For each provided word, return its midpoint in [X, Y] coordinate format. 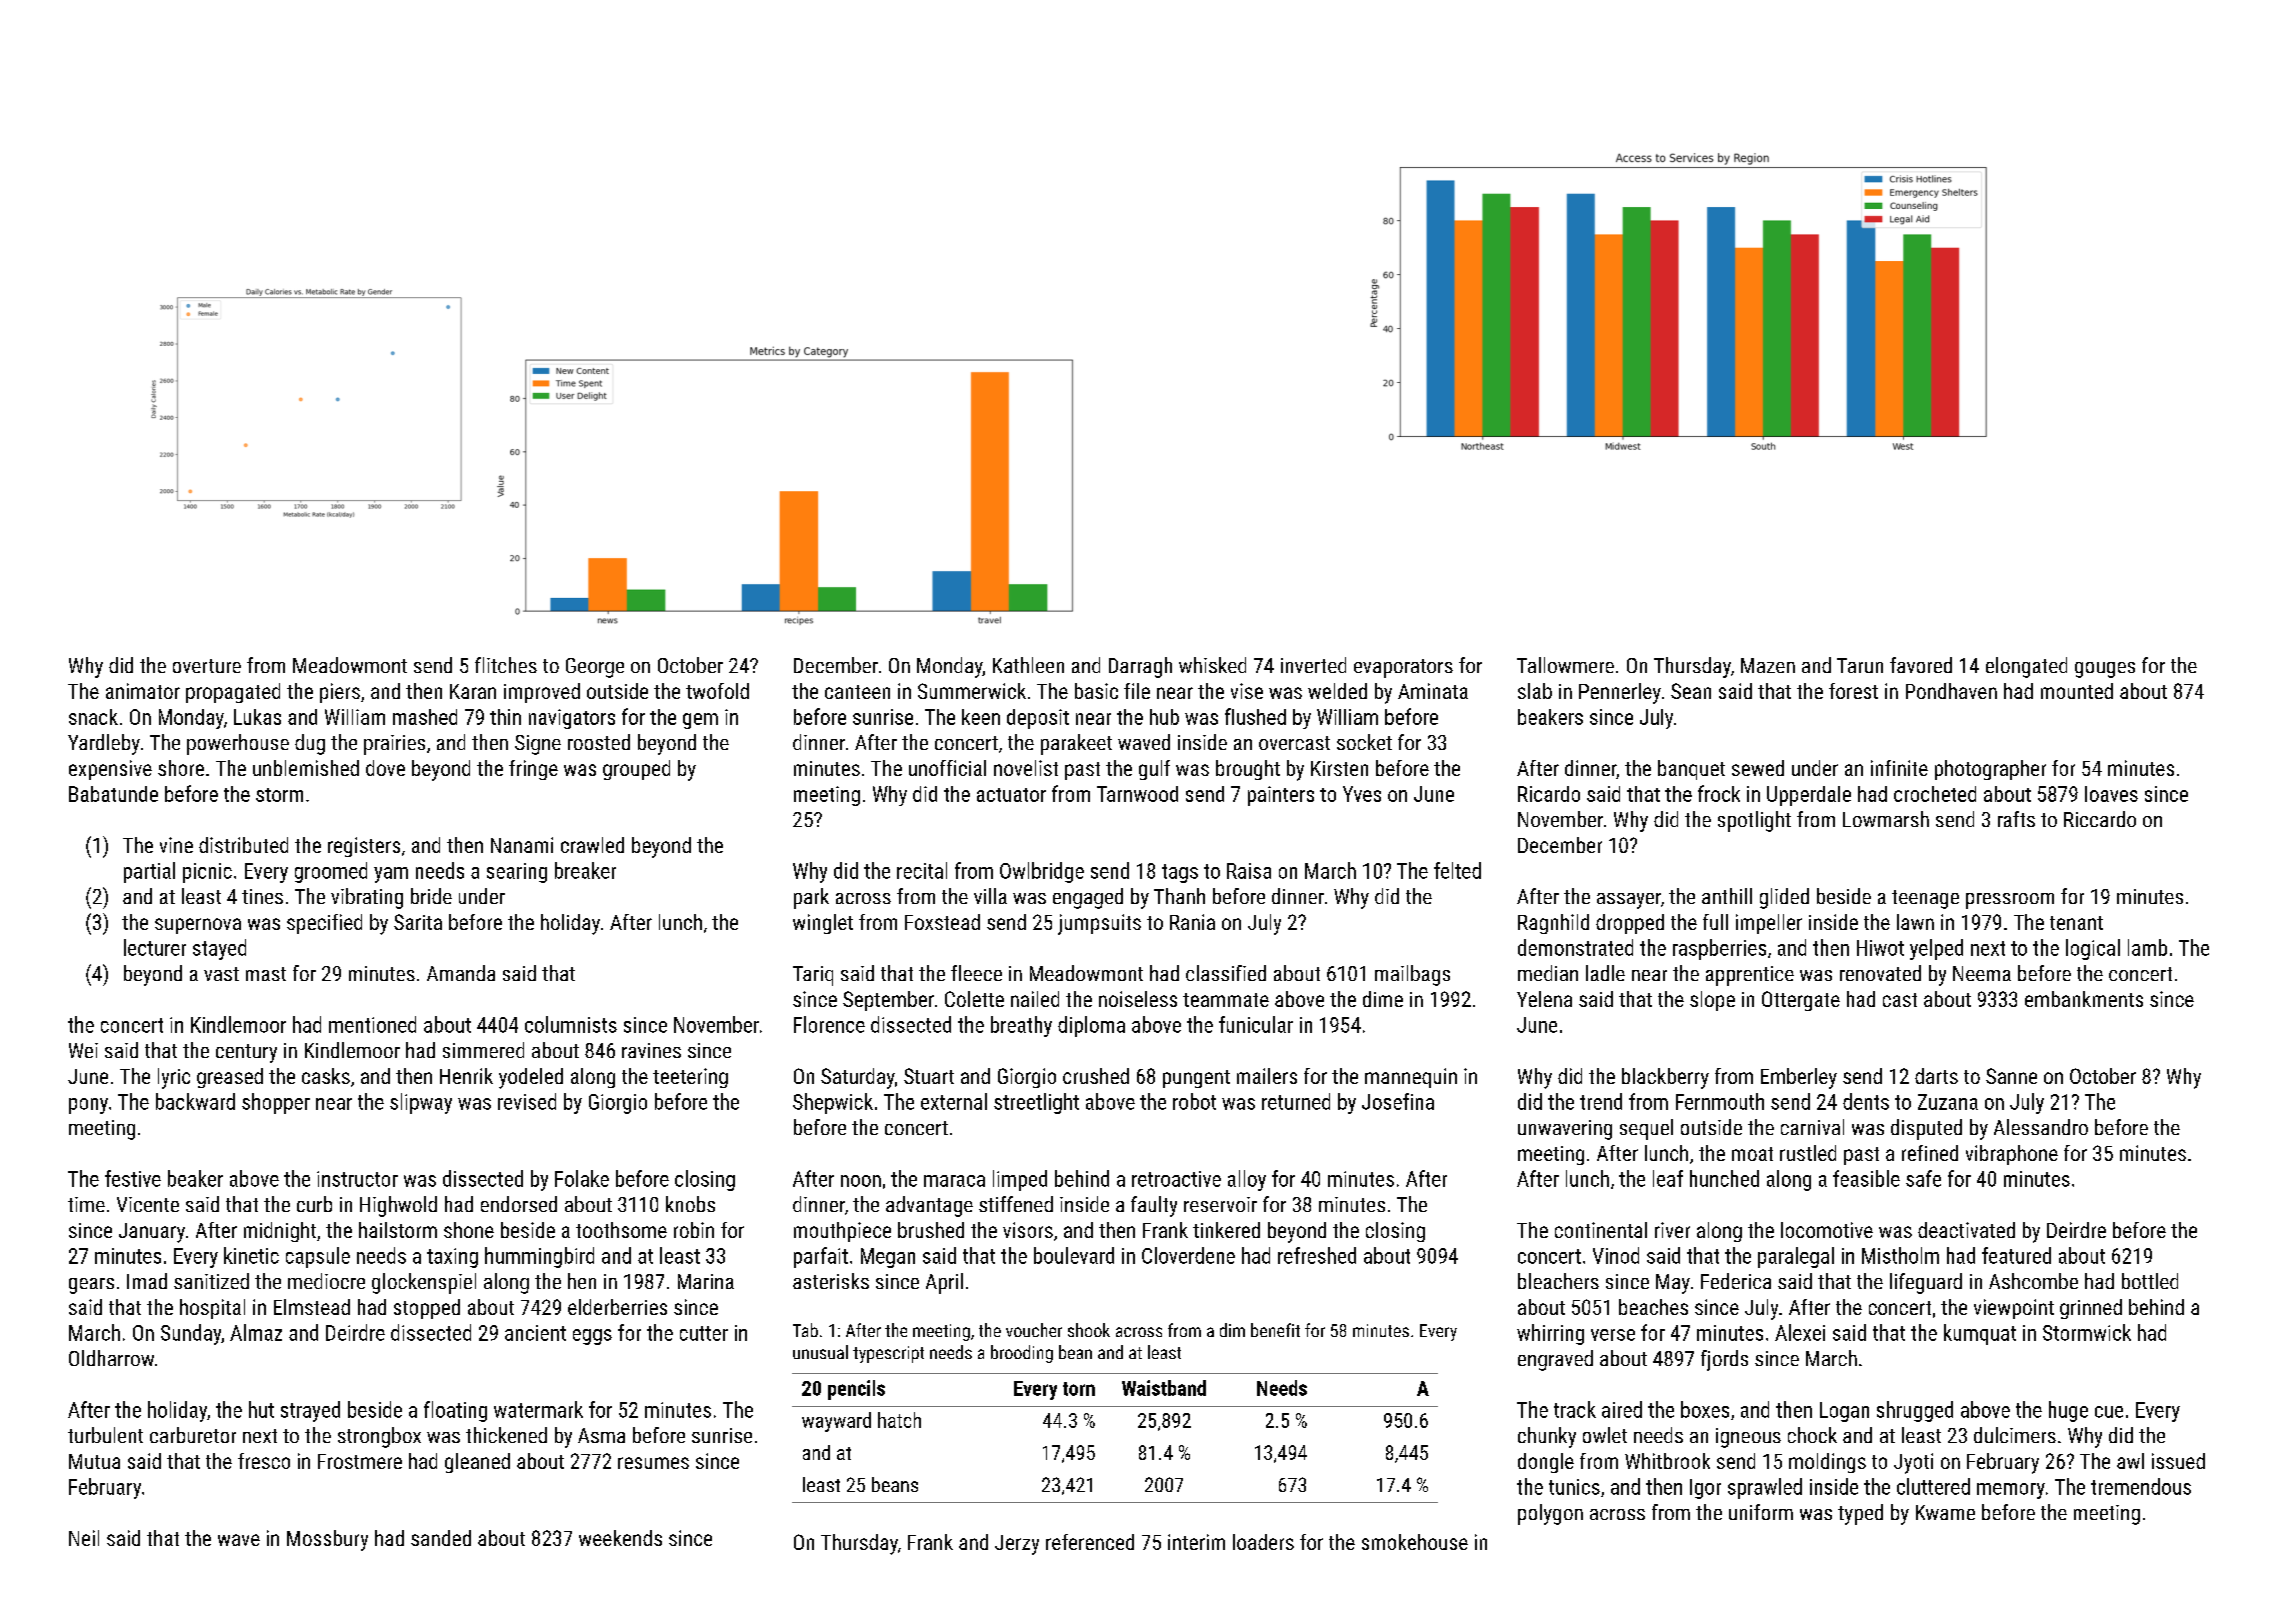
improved [542, 693]
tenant [2076, 923]
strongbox [379, 1437]
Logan [1844, 1412]
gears [91, 1286]
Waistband [1164, 1388]
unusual [820, 1352]
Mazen [1768, 665]
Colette [974, 999]
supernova [198, 926]
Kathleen [1028, 665]
